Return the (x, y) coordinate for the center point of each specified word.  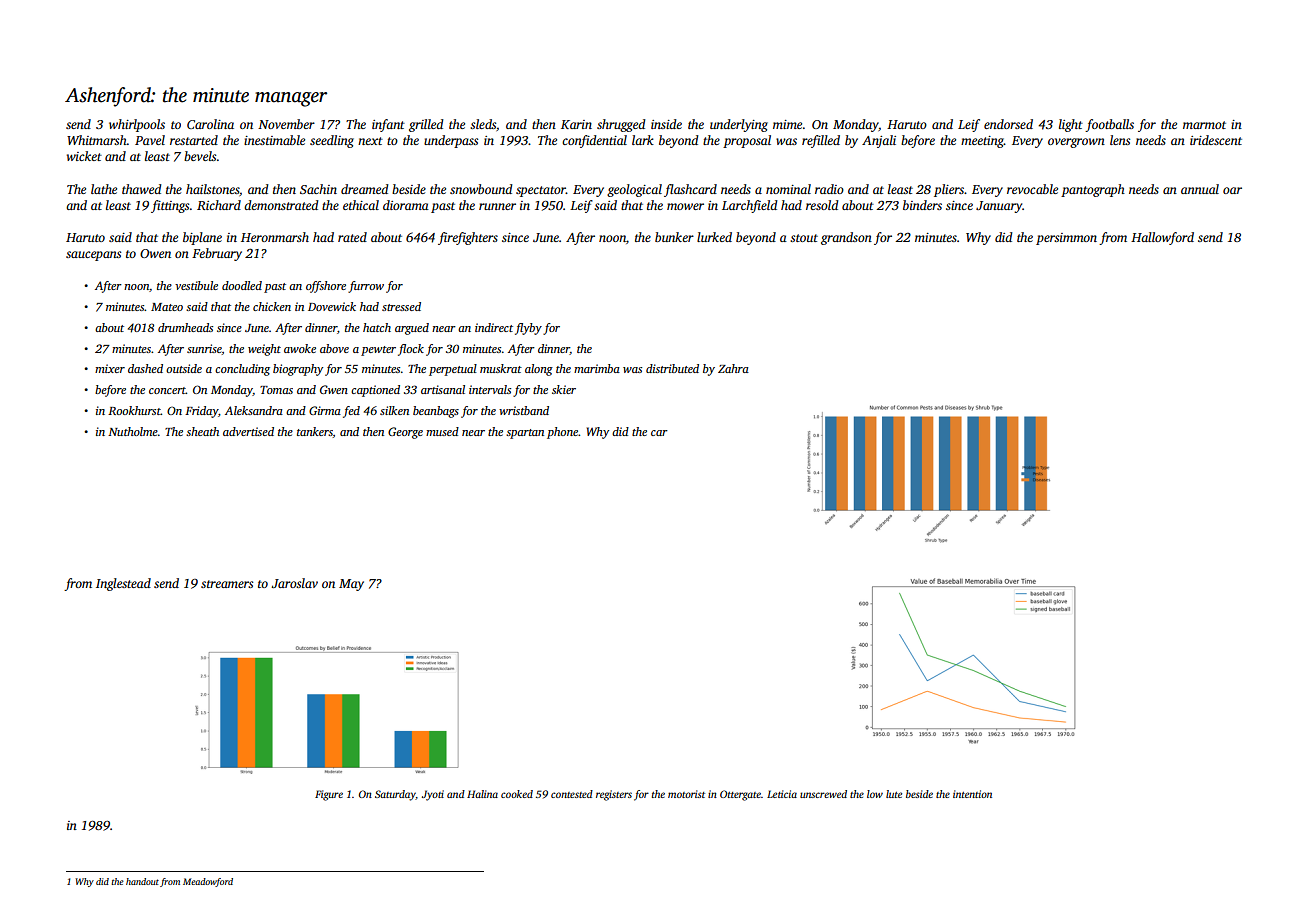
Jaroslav (294, 583)
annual (1200, 189)
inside (666, 124)
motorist (686, 794)
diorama (406, 205)
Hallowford (1162, 238)
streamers (227, 584)
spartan (525, 434)
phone (562, 433)
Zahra (733, 368)
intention (972, 794)
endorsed (1008, 124)
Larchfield (750, 206)
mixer (110, 368)
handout (142, 881)
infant (388, 125)
